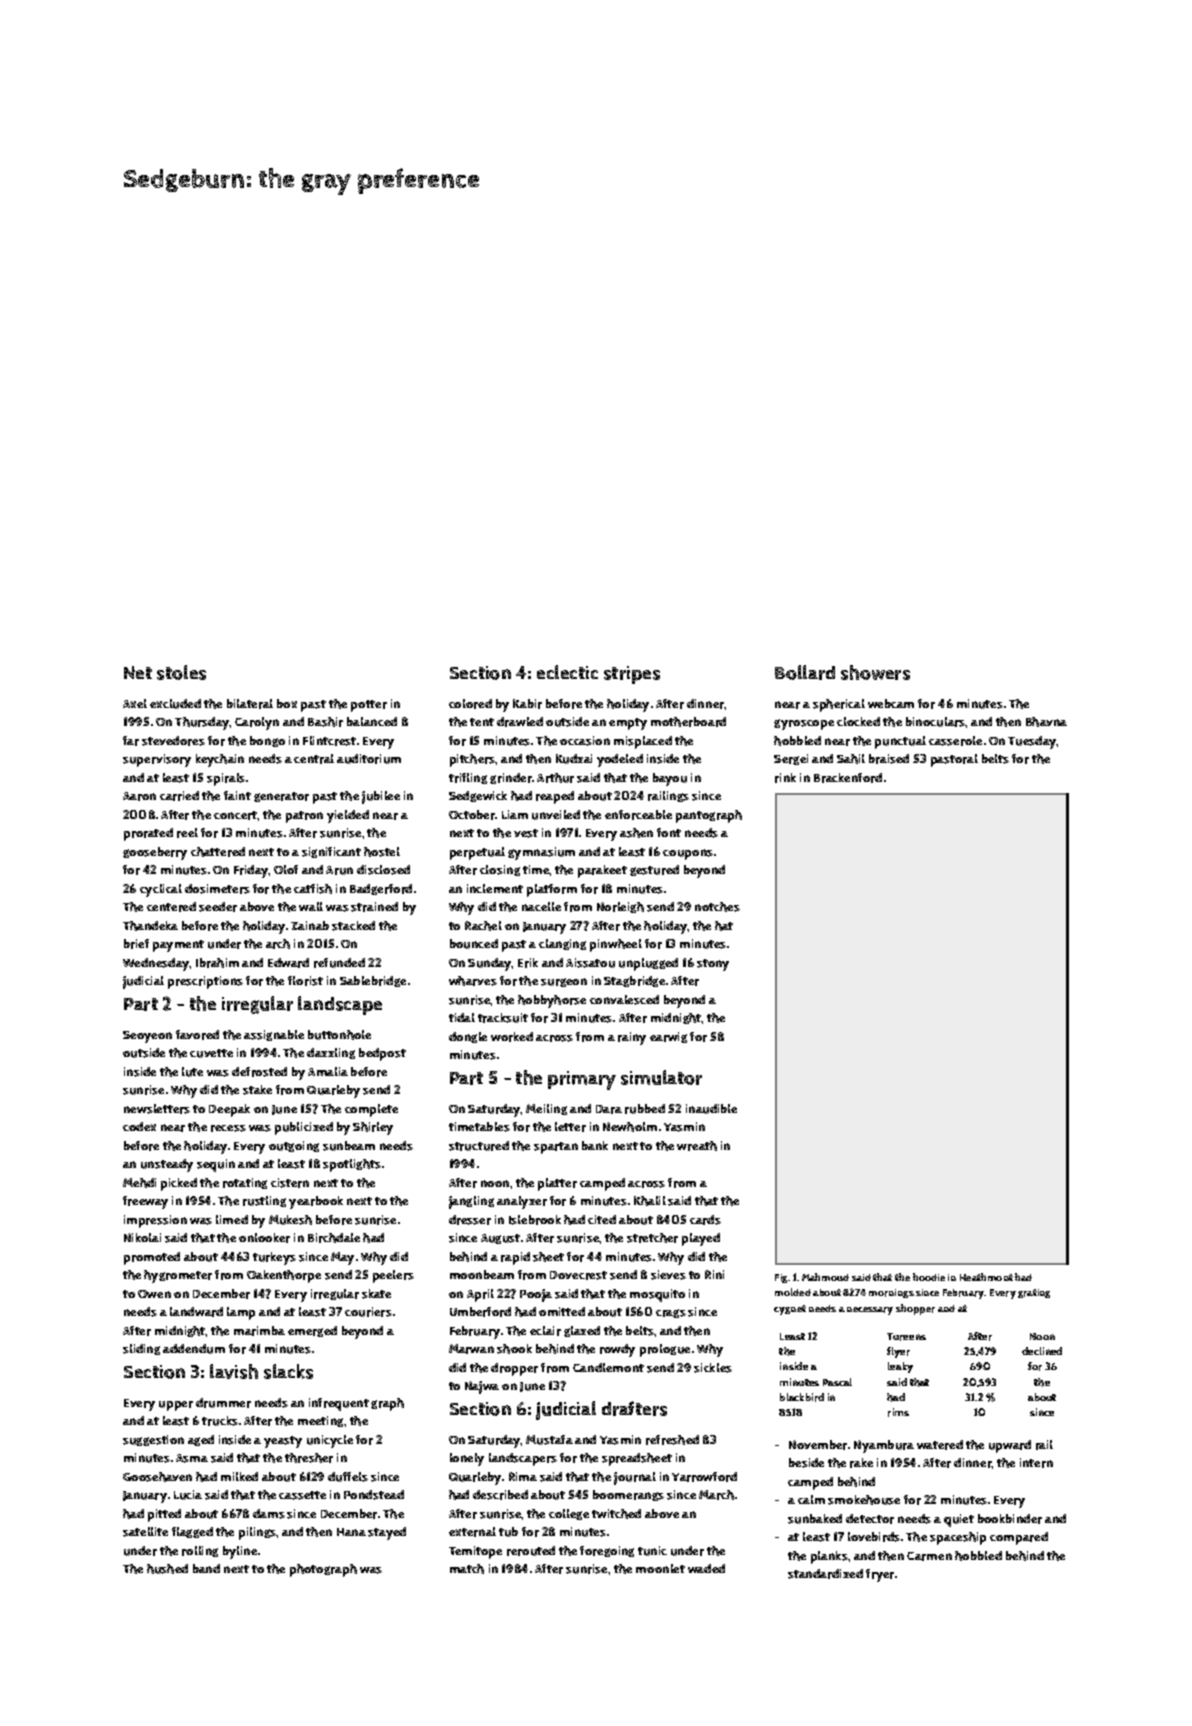  What do you see at coordinates (145, 1202) in the image?
I see `freeway` at bounding box center [145, 1202].
